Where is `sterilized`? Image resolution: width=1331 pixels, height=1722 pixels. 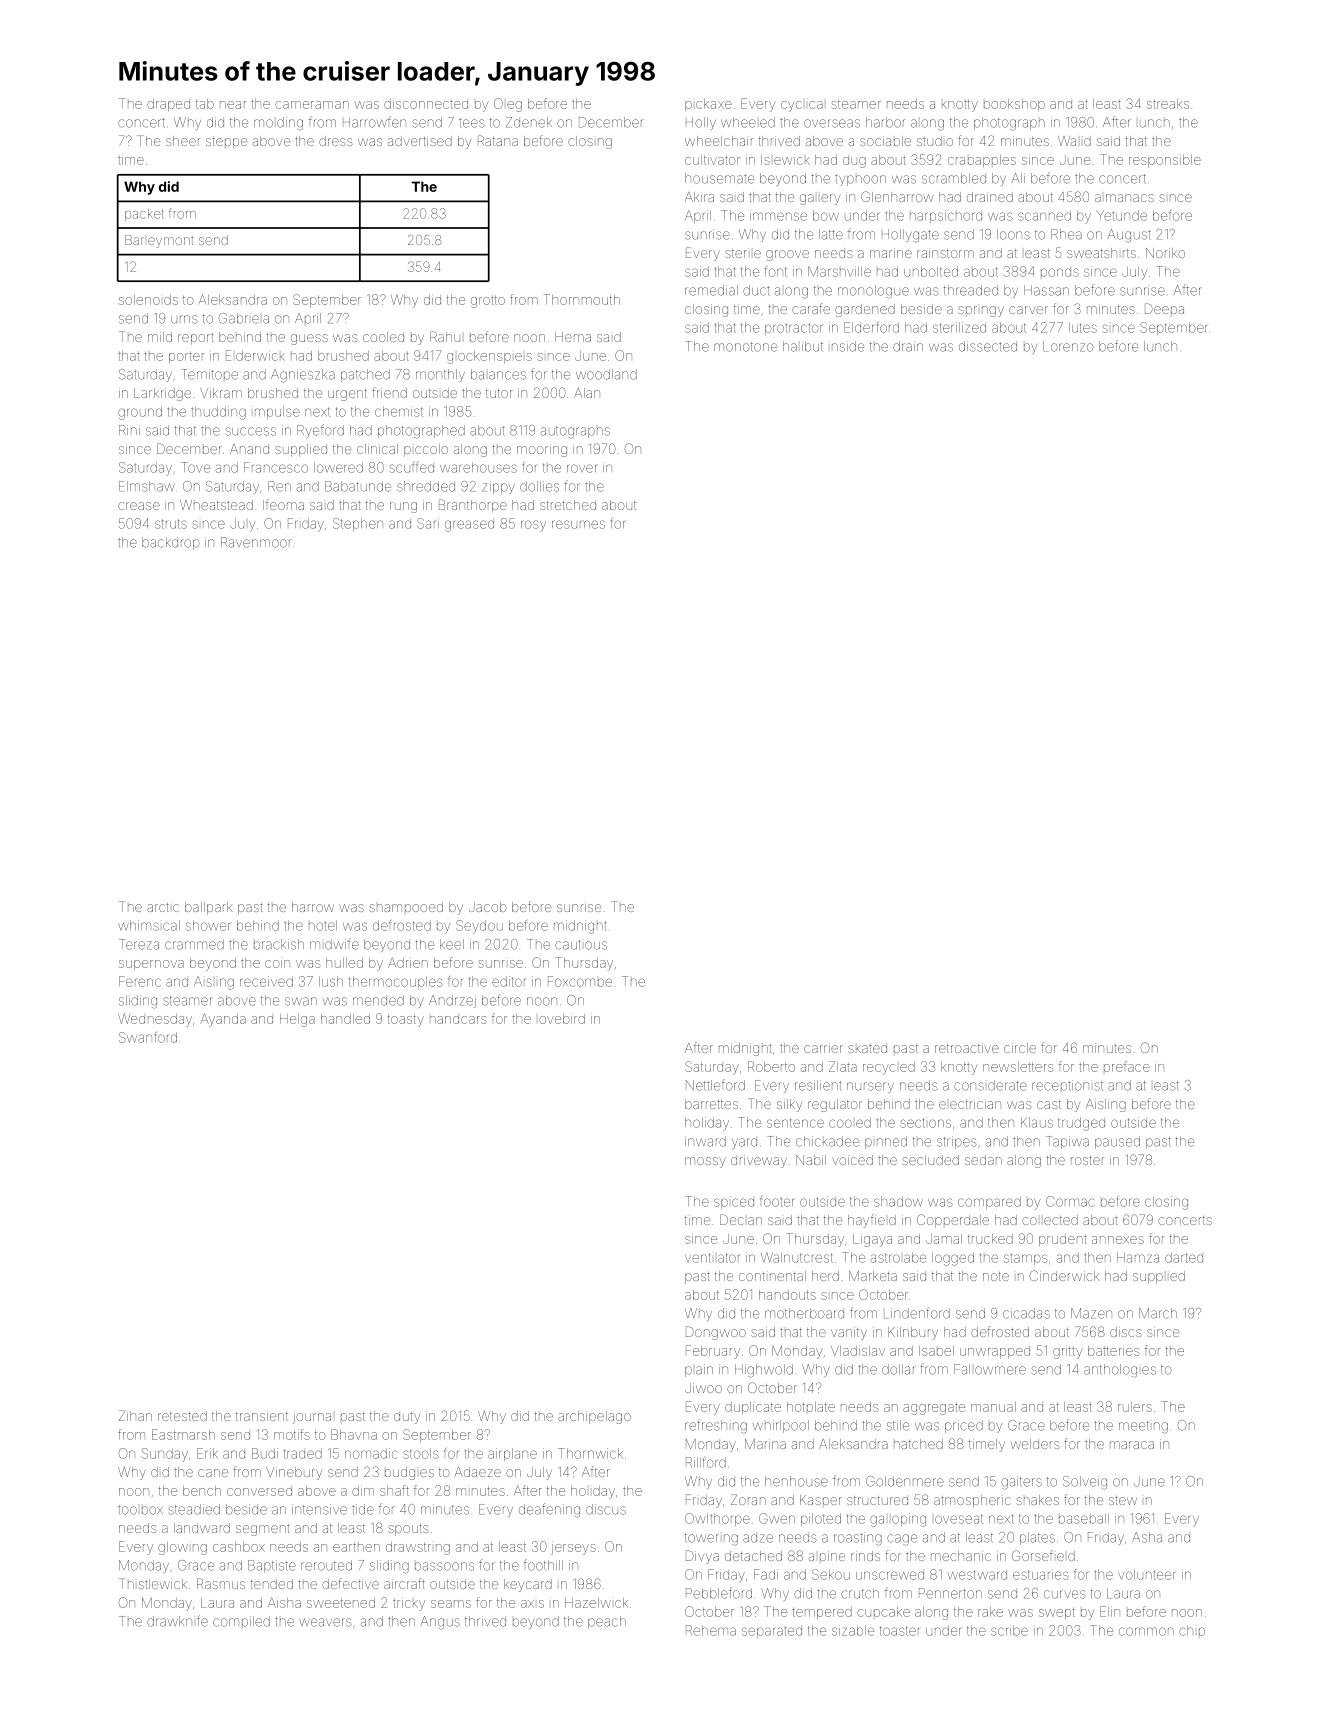
sterilized is located at coordinates (959, 327).
